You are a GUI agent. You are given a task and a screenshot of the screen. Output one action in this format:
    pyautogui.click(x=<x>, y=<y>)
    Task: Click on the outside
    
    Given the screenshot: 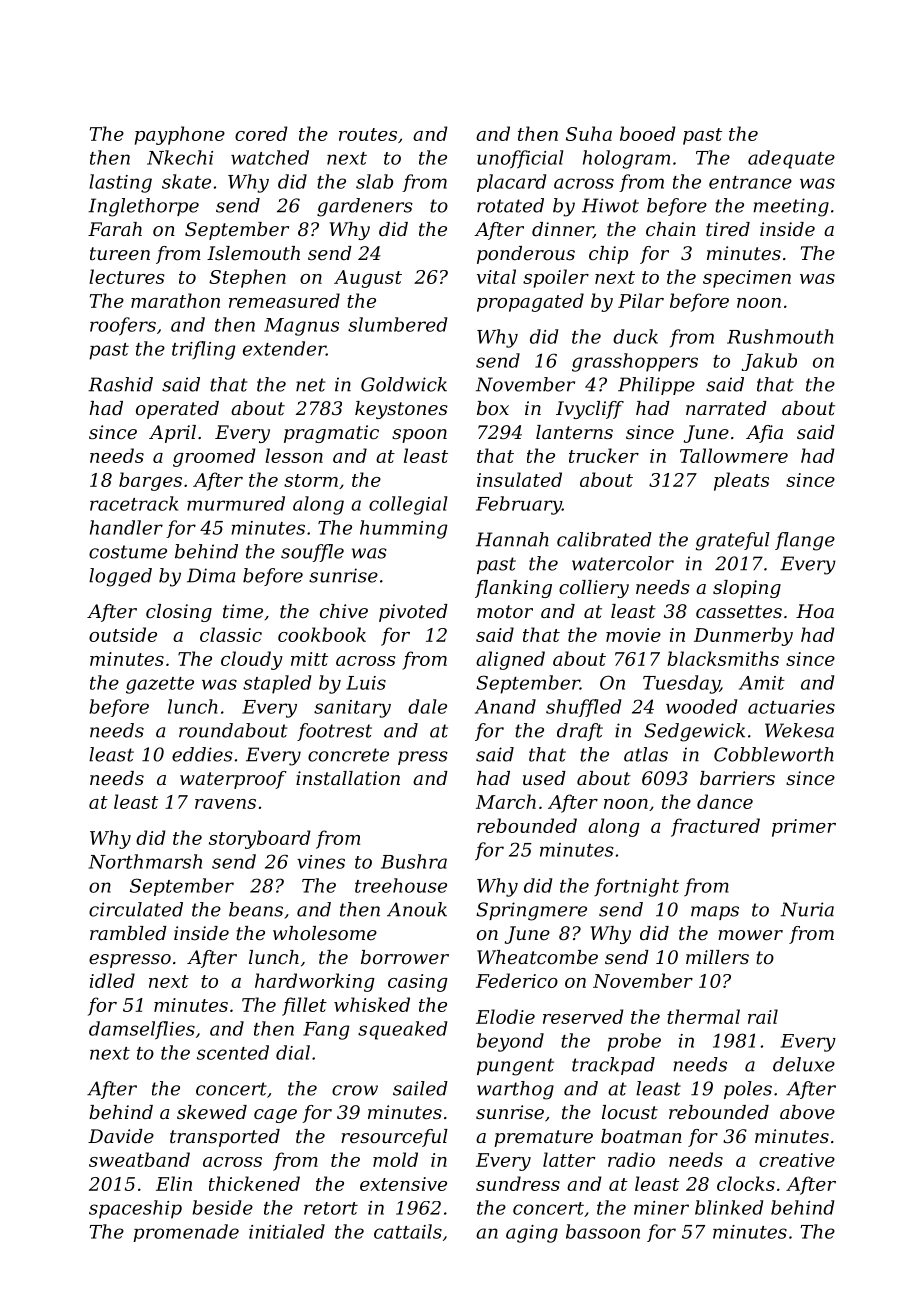 What is the action you would take?
    pyautogui.click(x=123, y=634)
